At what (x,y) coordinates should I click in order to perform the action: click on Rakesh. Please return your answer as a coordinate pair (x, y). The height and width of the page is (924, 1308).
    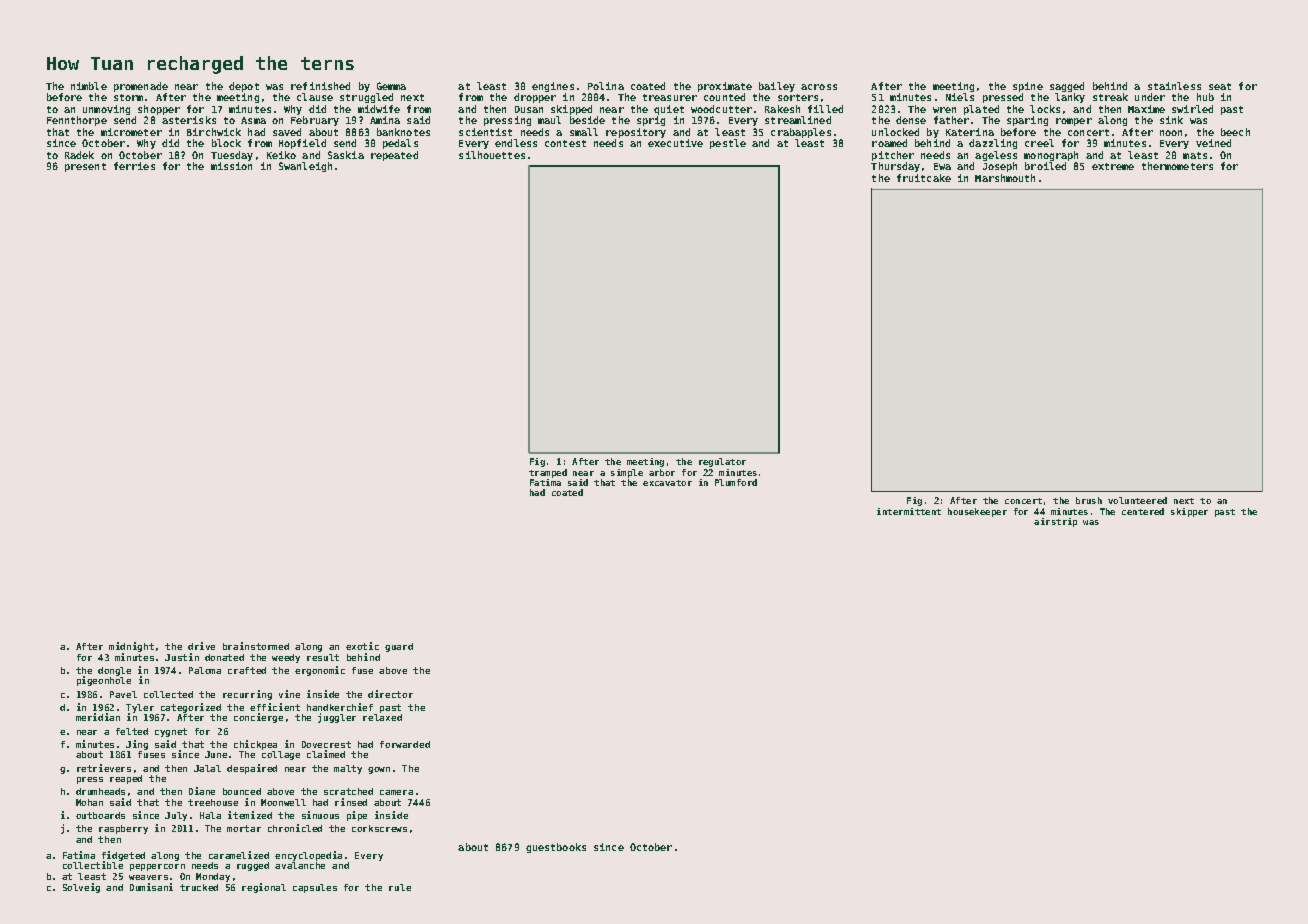
    Looking at the image, I should click on (782, 109).
